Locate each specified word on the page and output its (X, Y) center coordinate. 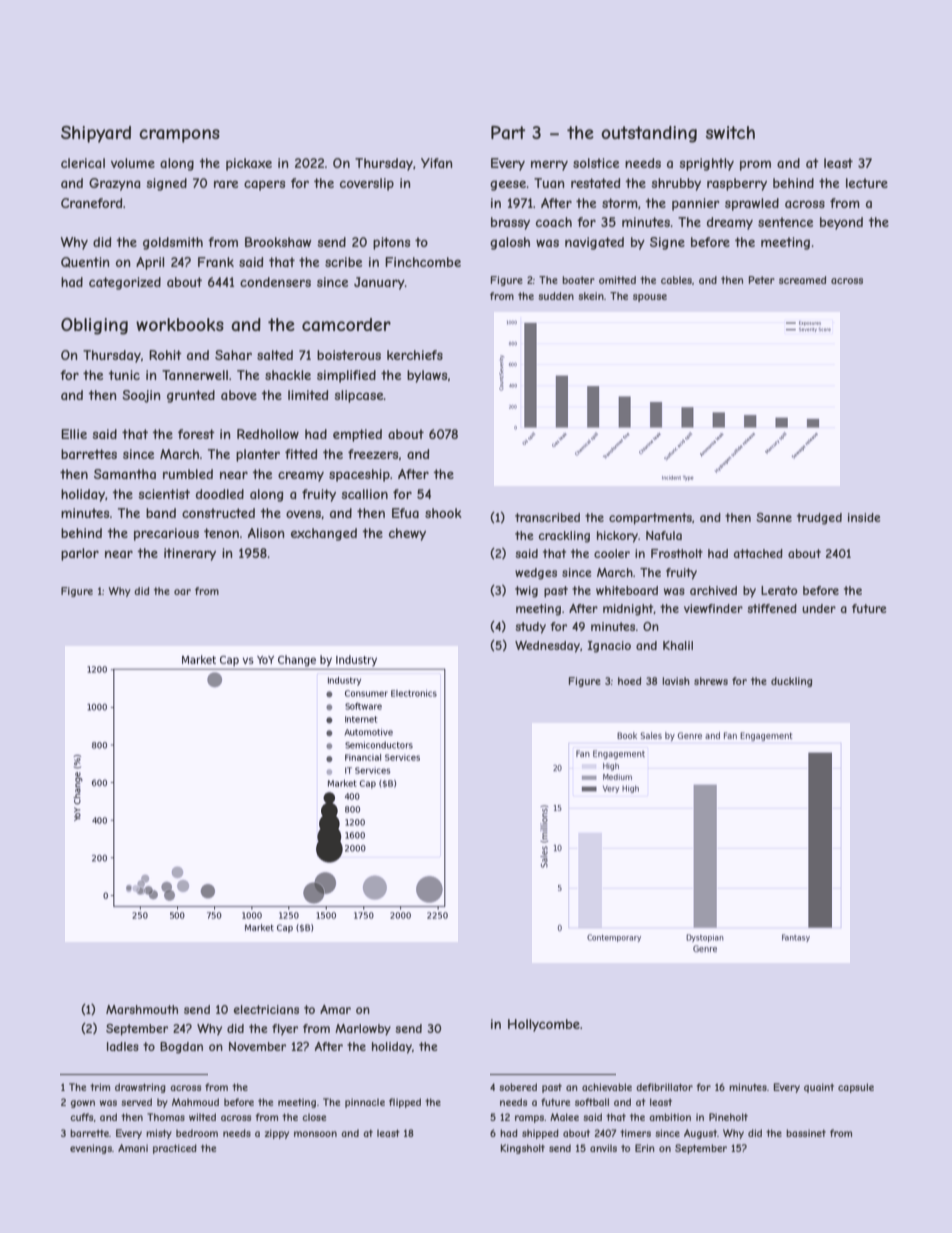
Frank (216, 262)
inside (864, 517)
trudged (819, 519)
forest (196, 434)
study (530, 628)
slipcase (359, 396)
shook (443, 513)
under (819, 608)
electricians (266, 1009)
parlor (80, 554)
